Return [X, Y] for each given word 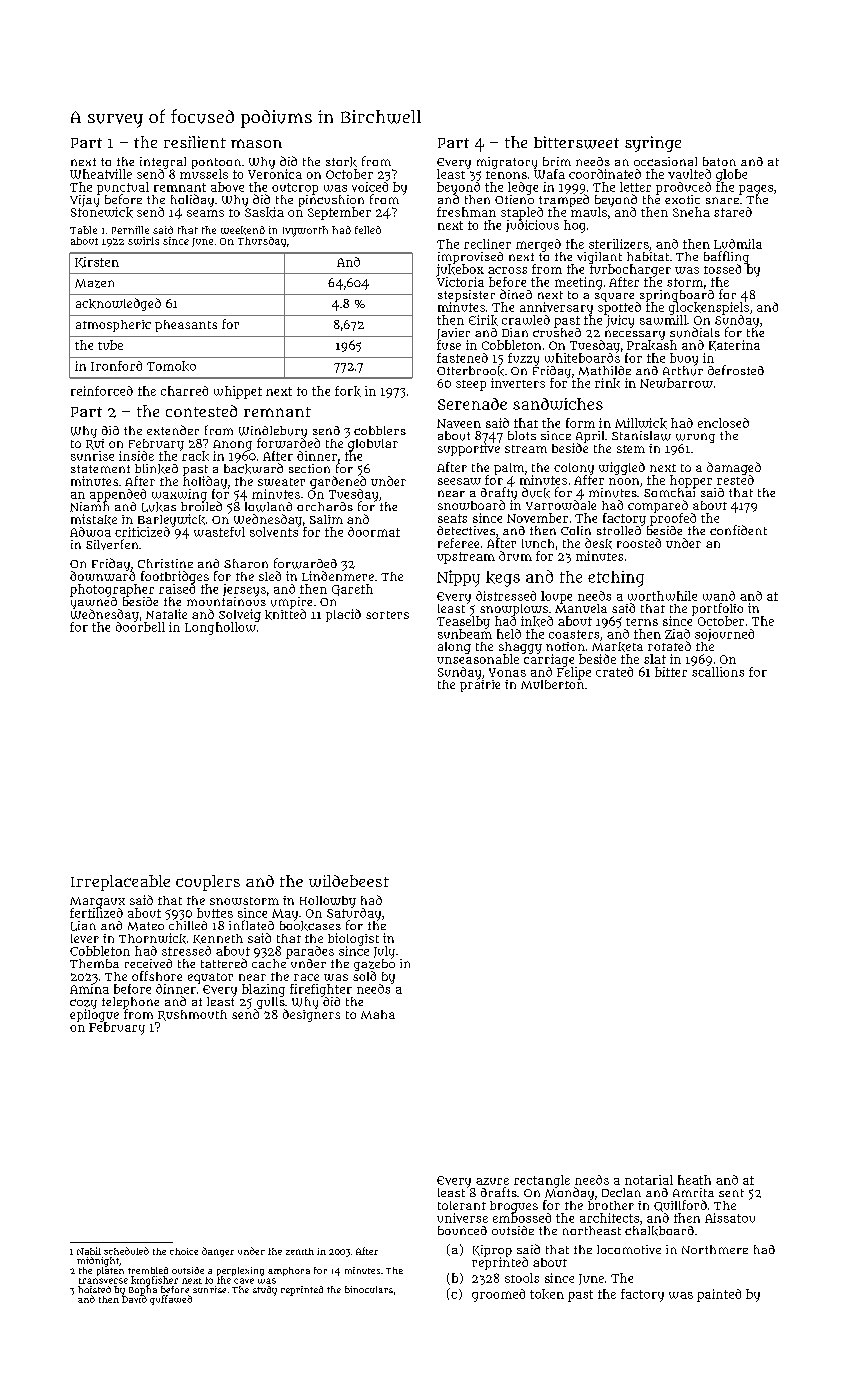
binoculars [369, 1289]
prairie [480, 685]
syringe [653, 144]
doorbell [140, 627]
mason [256, 143]
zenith [300, 1251]
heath [694, 1180]
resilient [195, 142]
